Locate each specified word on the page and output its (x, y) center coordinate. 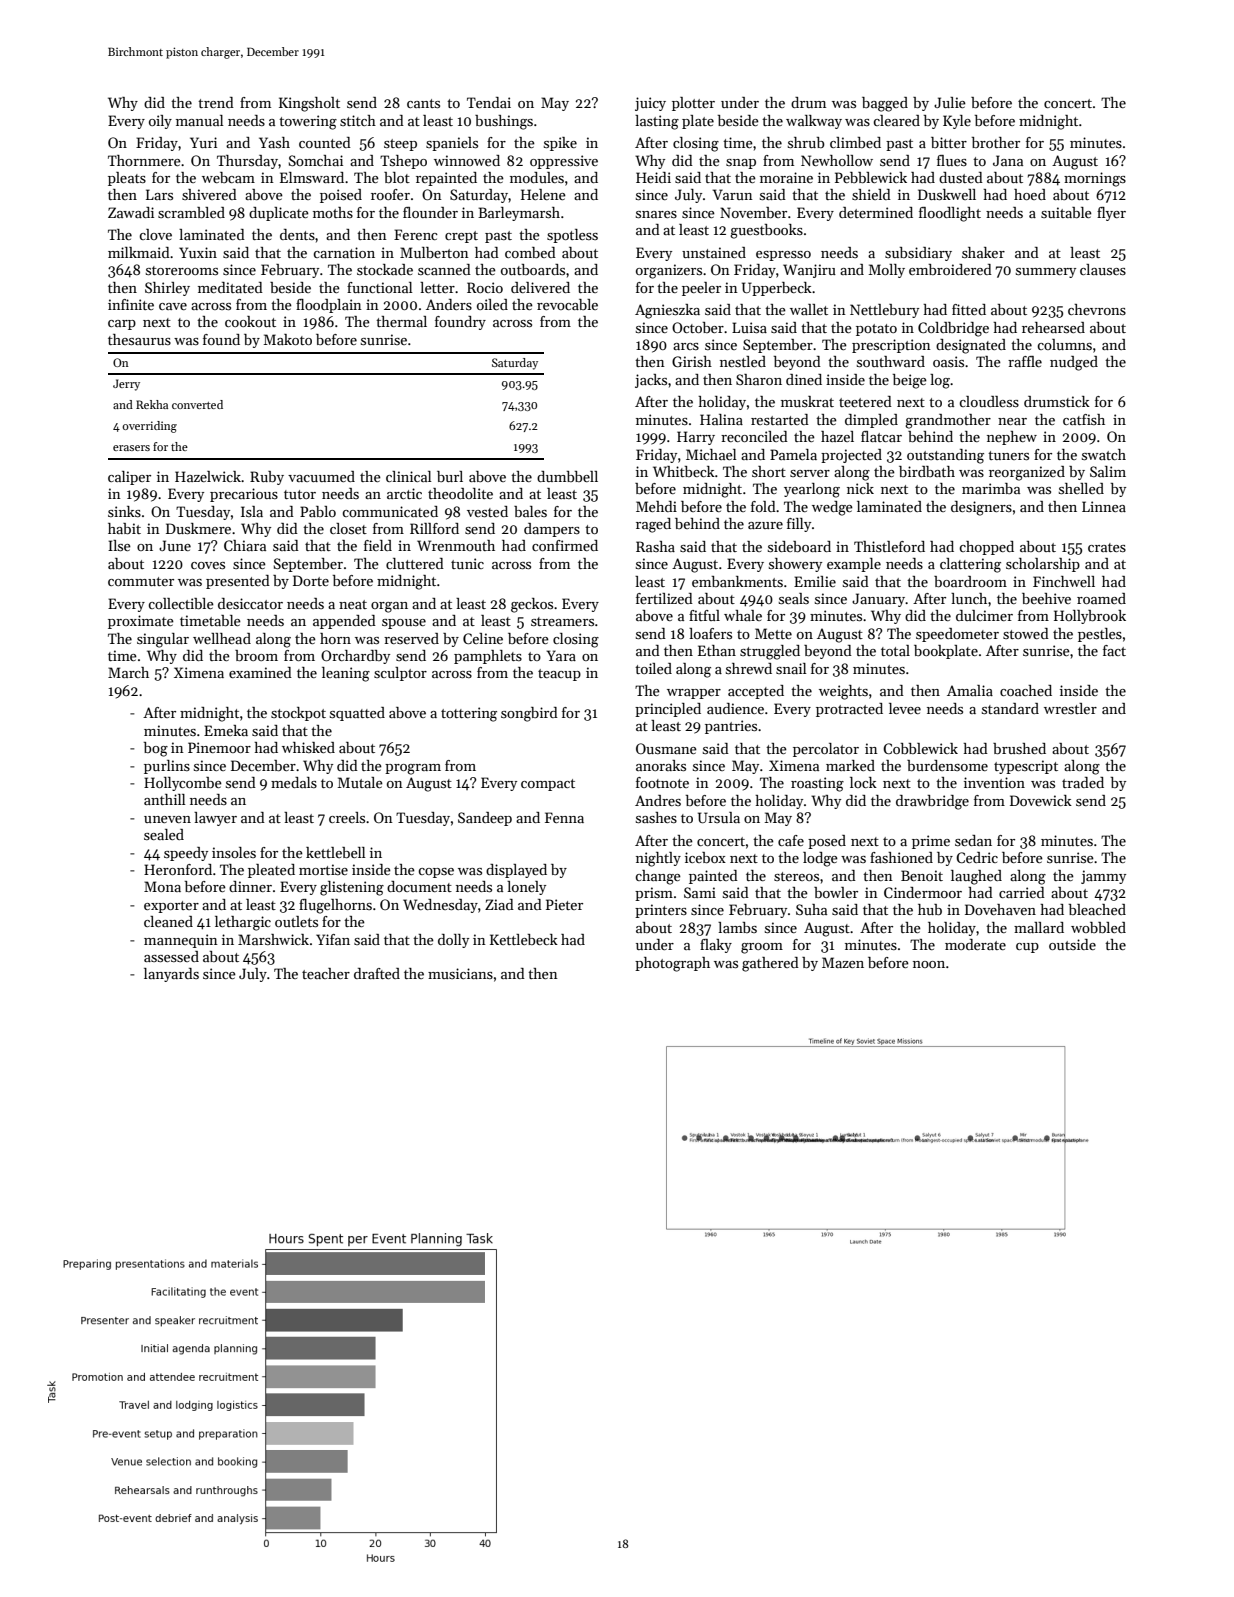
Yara (561, 655)
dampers (552, 530)
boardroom (970, 581)
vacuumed (321, 476)
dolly (453, 941)
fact (1114, 650)
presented (238, 582)
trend (216, 102)
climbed (855, 142)
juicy (650, 104)
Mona (162, 886)
